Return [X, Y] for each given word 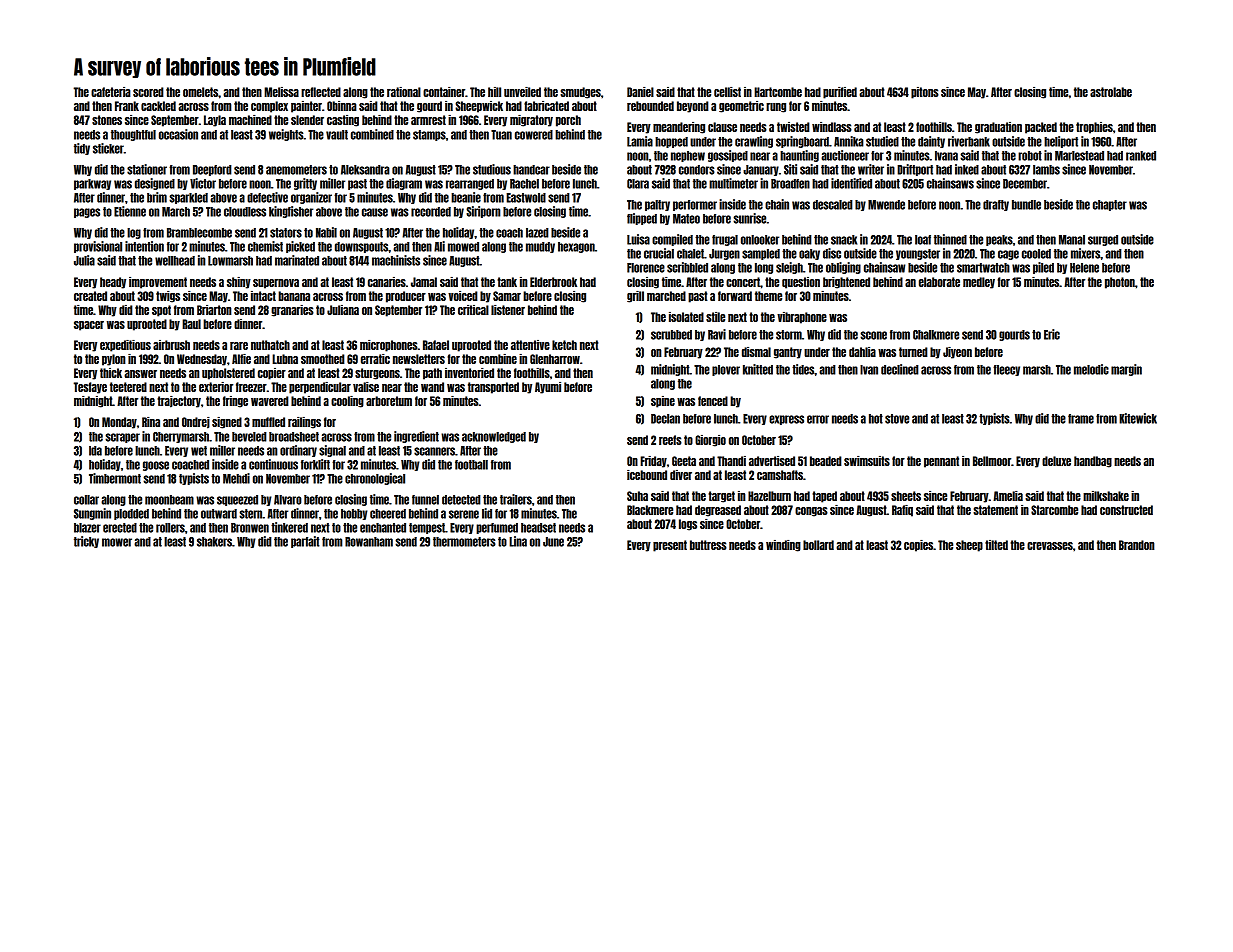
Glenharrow [555, 359]
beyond [693, 107]
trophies [1094, 128]
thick [111, 373]
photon [1120, 283]
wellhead [175, 261]
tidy [82, 149]
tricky [86, 542]
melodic [1091, 369]
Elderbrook [553, 282]
